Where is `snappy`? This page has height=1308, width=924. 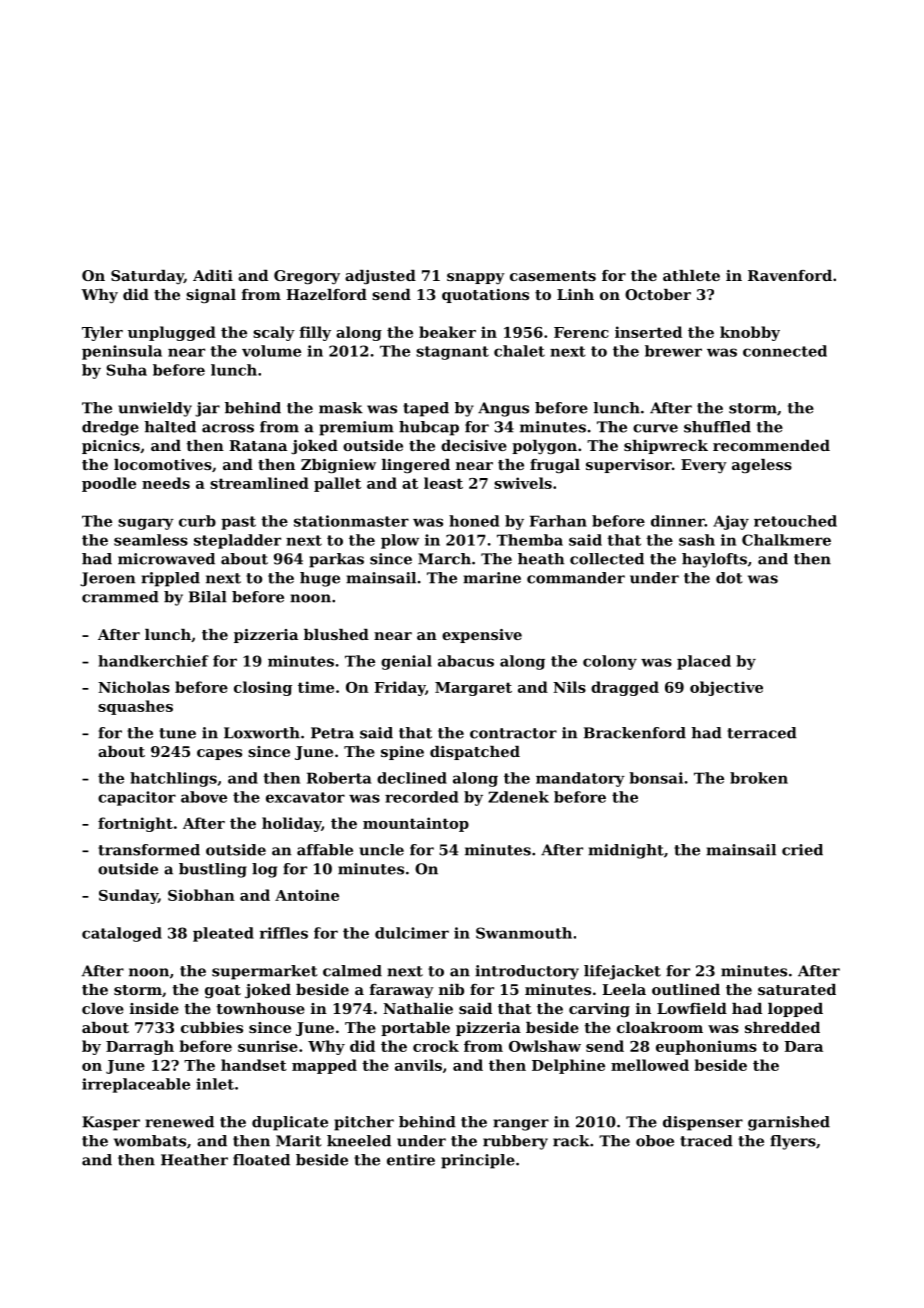 snappy is located at coordinates (476, 278).
